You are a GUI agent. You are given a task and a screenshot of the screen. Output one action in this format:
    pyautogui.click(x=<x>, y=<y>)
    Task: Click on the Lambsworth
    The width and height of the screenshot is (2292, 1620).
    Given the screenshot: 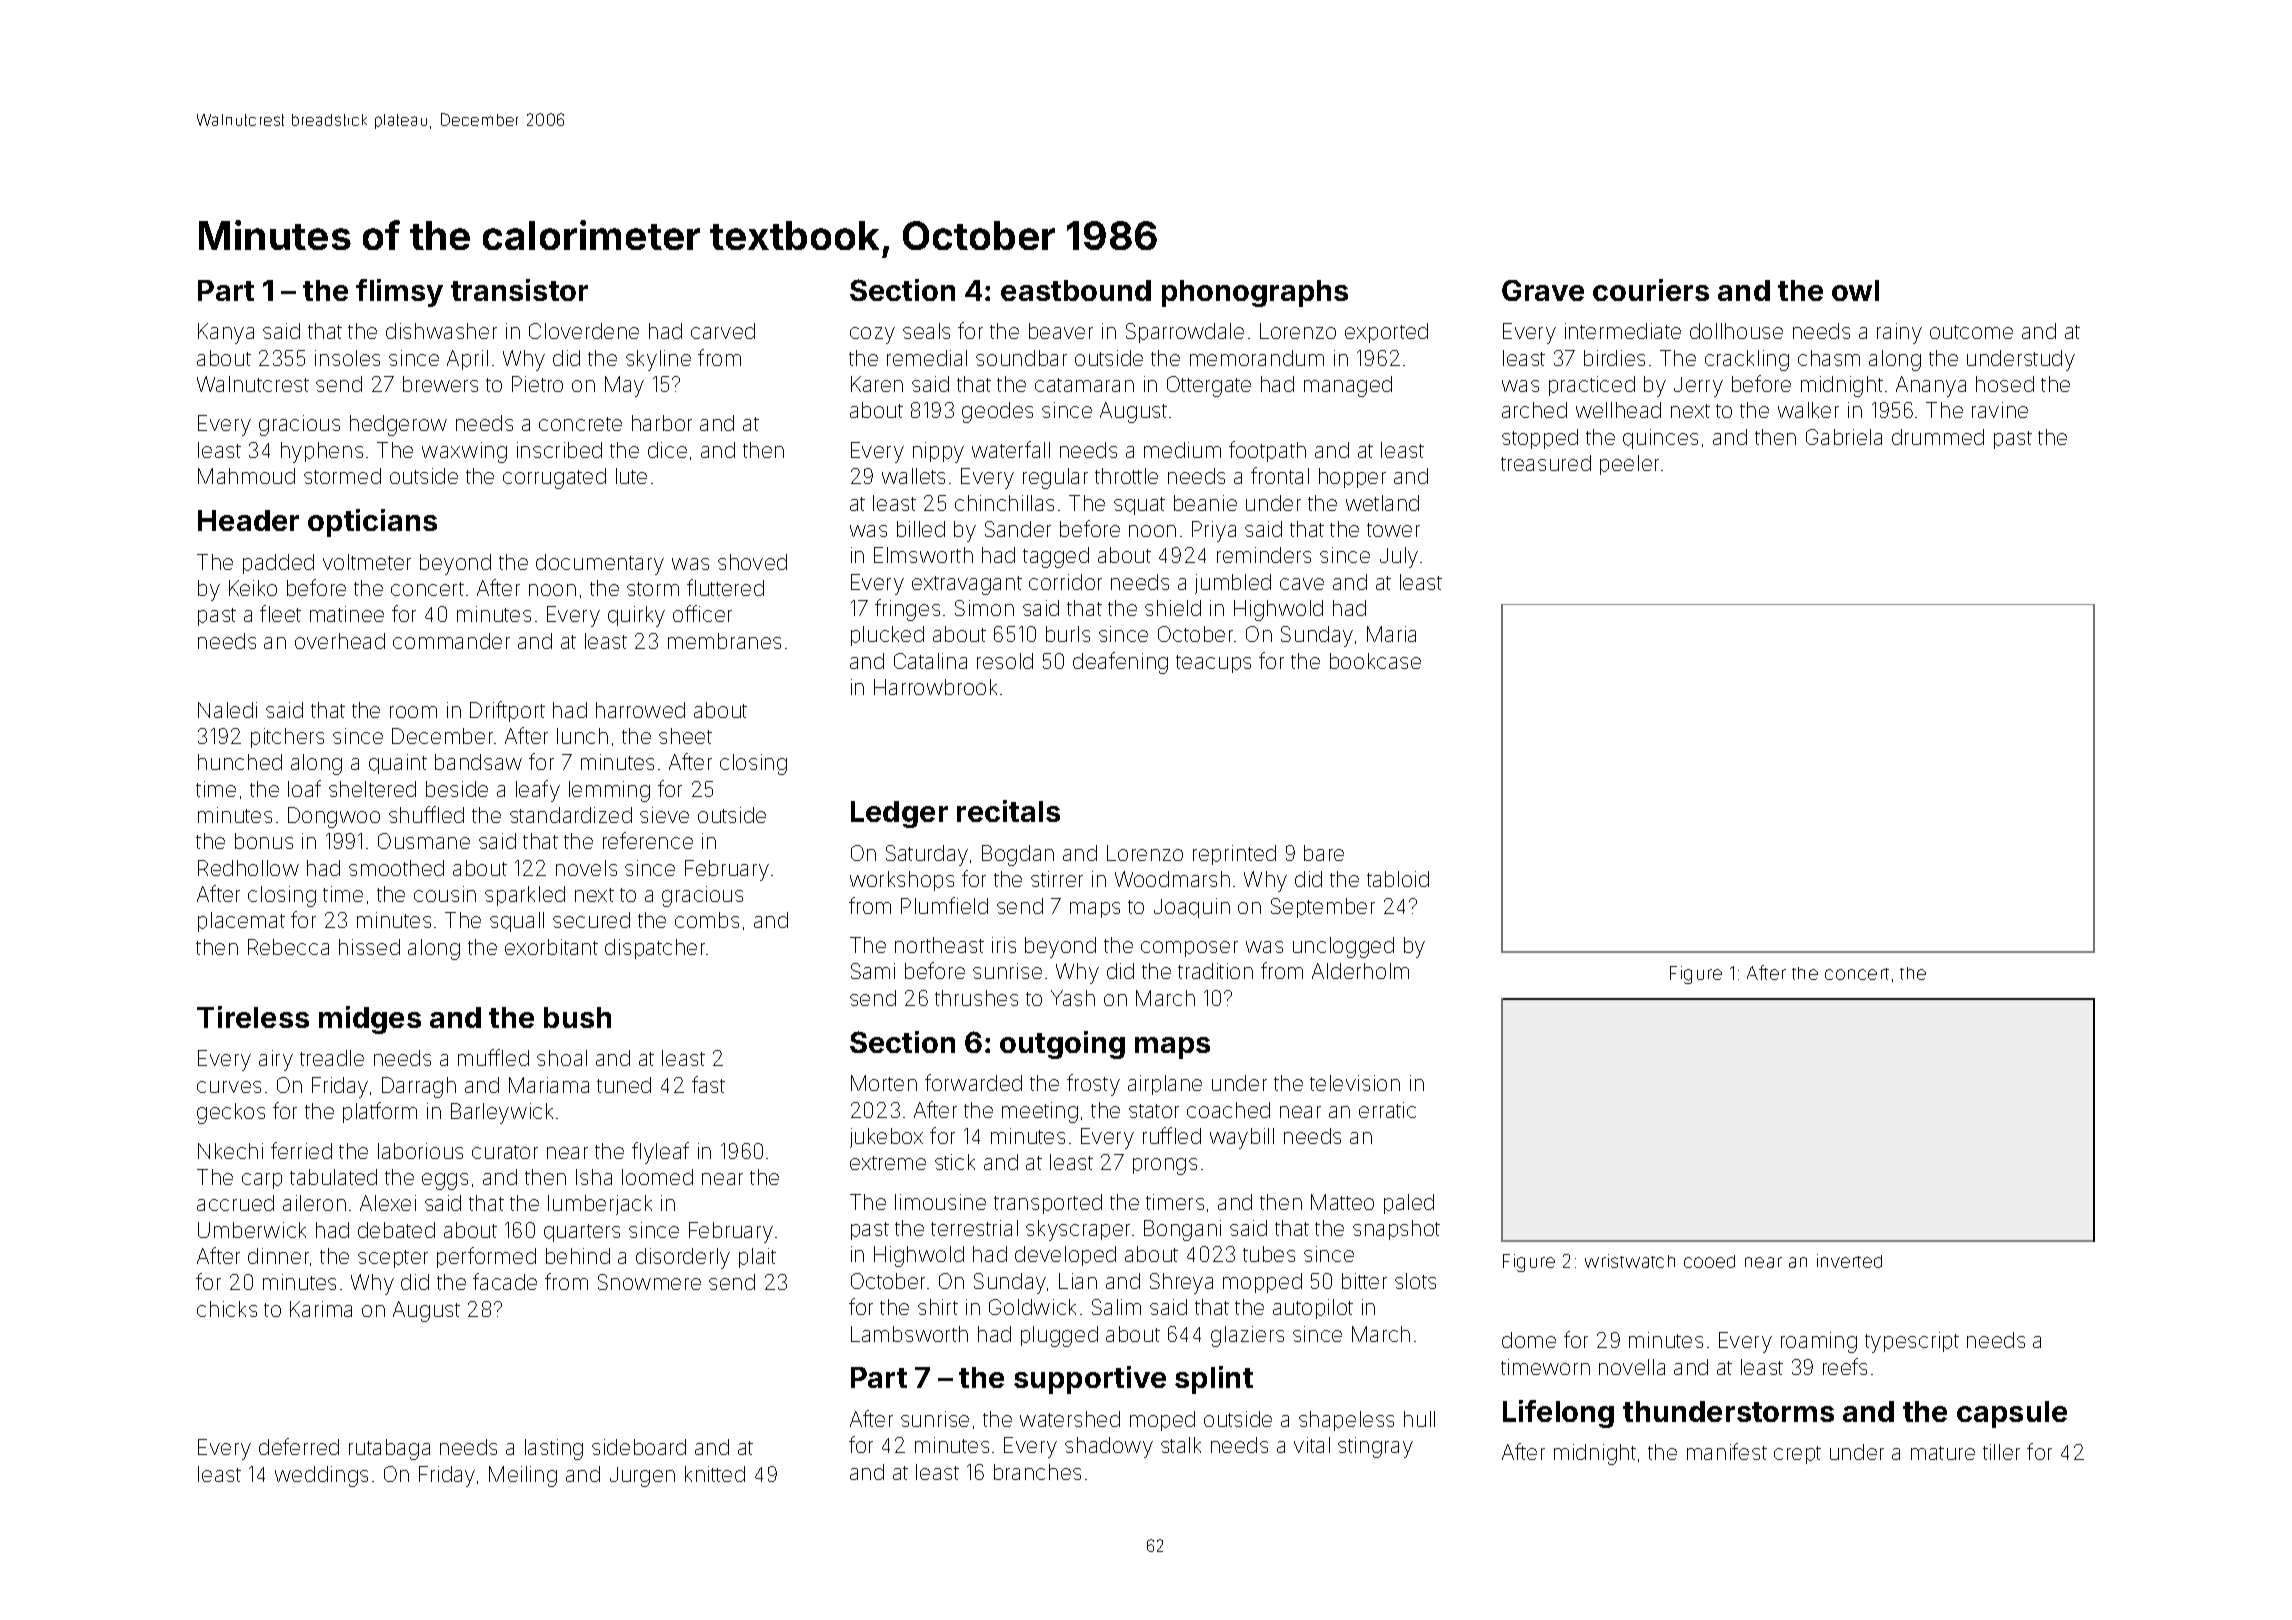 What is the action you would take?
    pyautogui.click(x=909, y=1334)
